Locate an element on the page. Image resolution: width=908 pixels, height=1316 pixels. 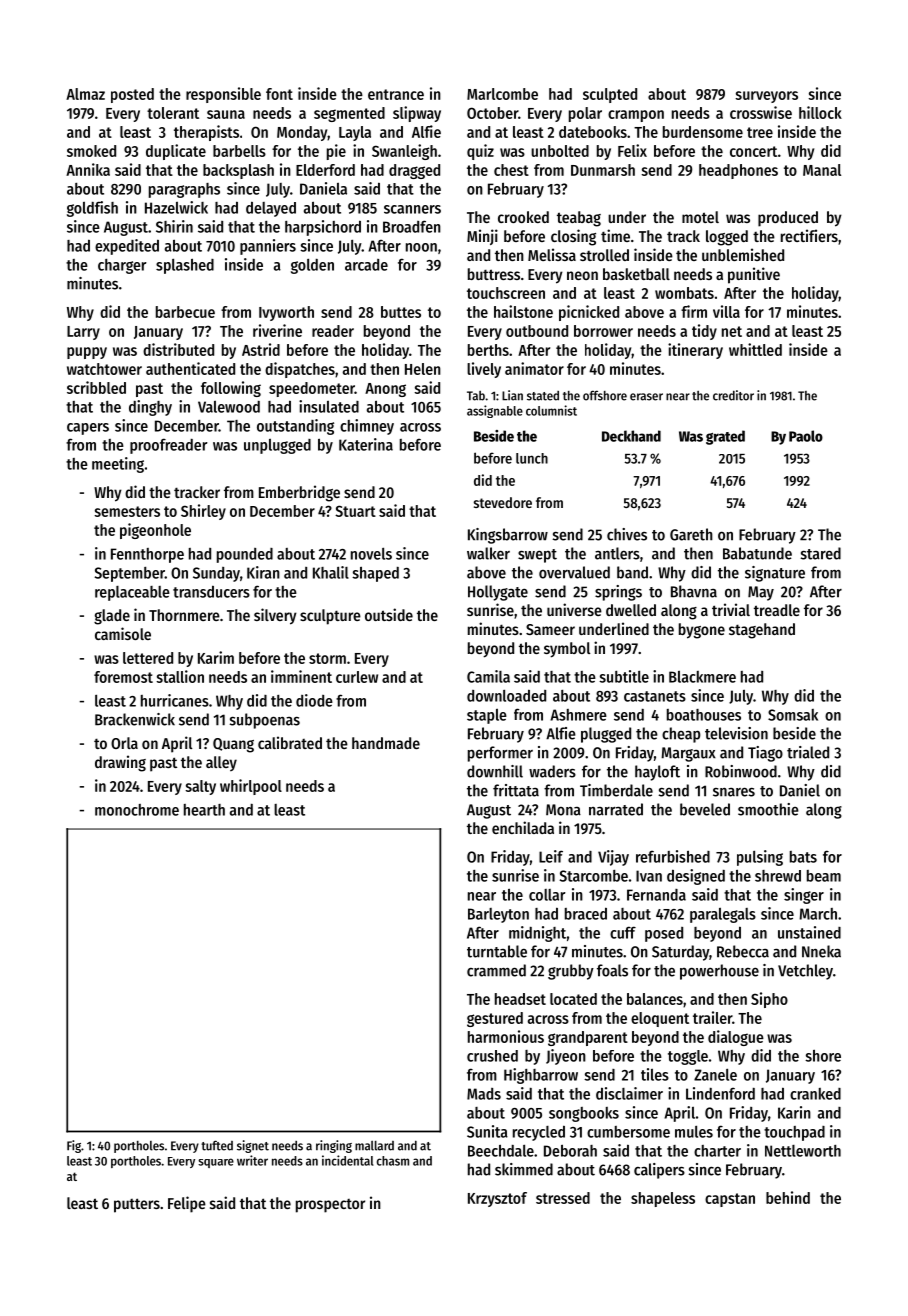
trialed is located at coordinates (808, 752).
